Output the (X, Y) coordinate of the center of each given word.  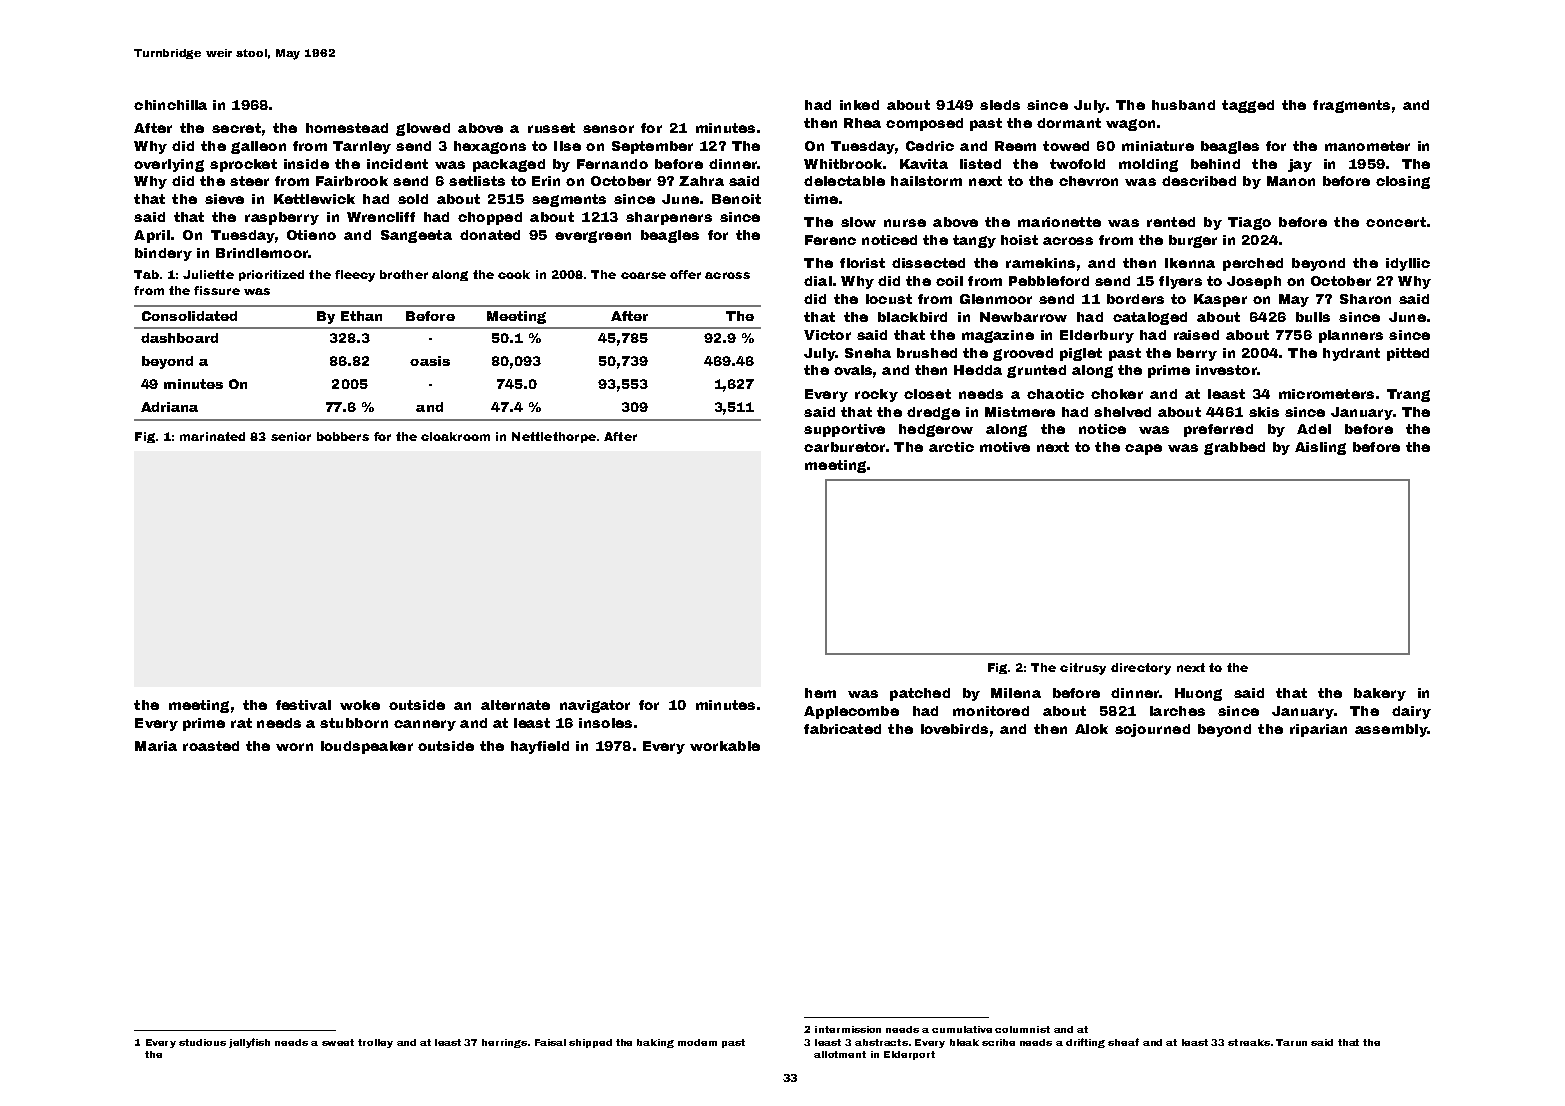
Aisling (1320, 448)
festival (303, 705)
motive (1005, 447)
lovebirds (954, 729)
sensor (608, 129)
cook (514, 274)
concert (1396, 222)
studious (202, 1042)
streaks (1249, 1042)
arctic (951, 447)
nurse (905, 223)
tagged (1248, 106)
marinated (212, 436)
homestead (347, 128)
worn (294, 747)
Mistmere (1020, 412)
